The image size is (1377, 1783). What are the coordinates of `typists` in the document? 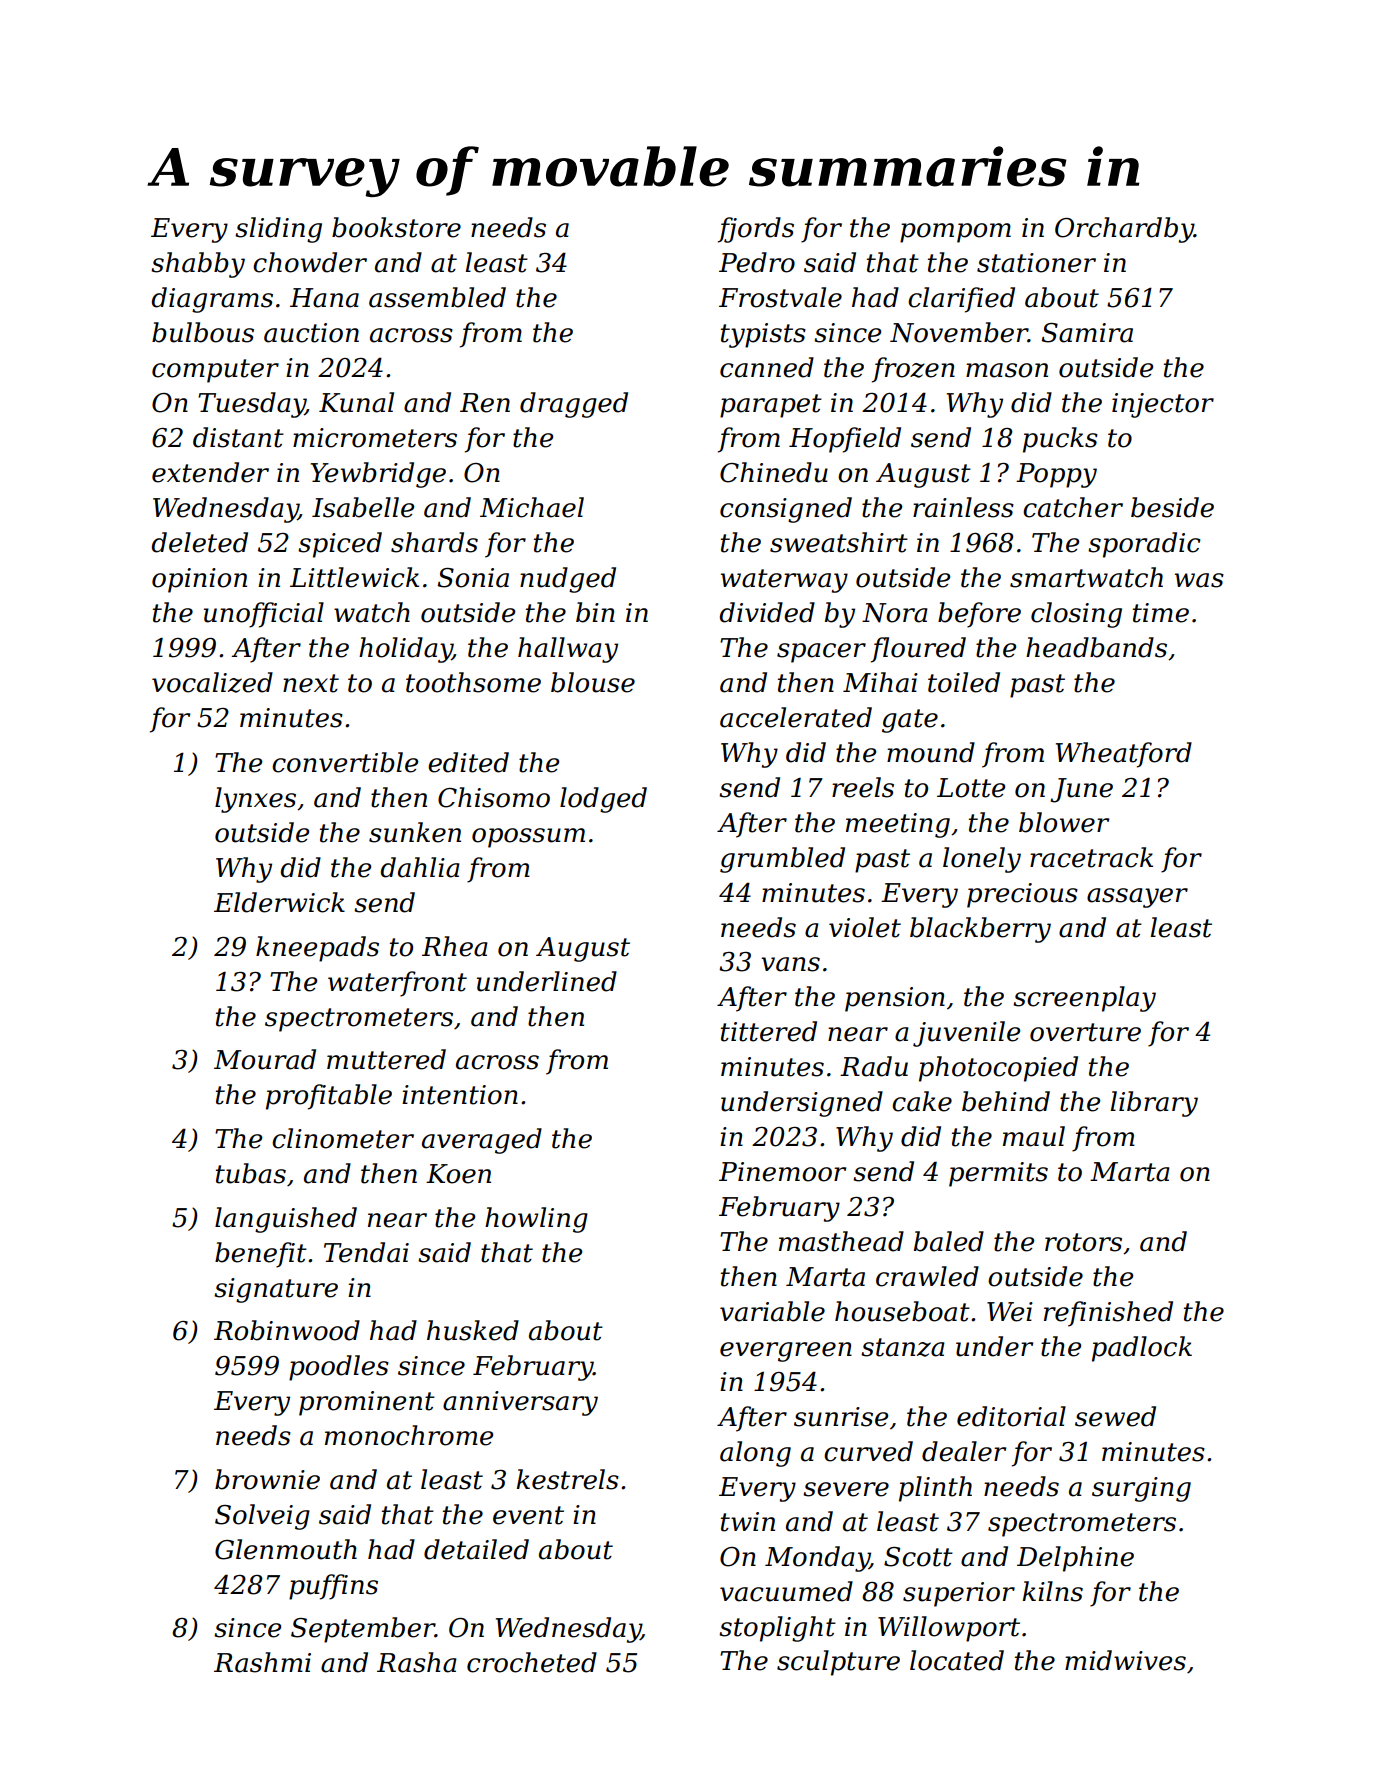 It's located at (763, 335).
